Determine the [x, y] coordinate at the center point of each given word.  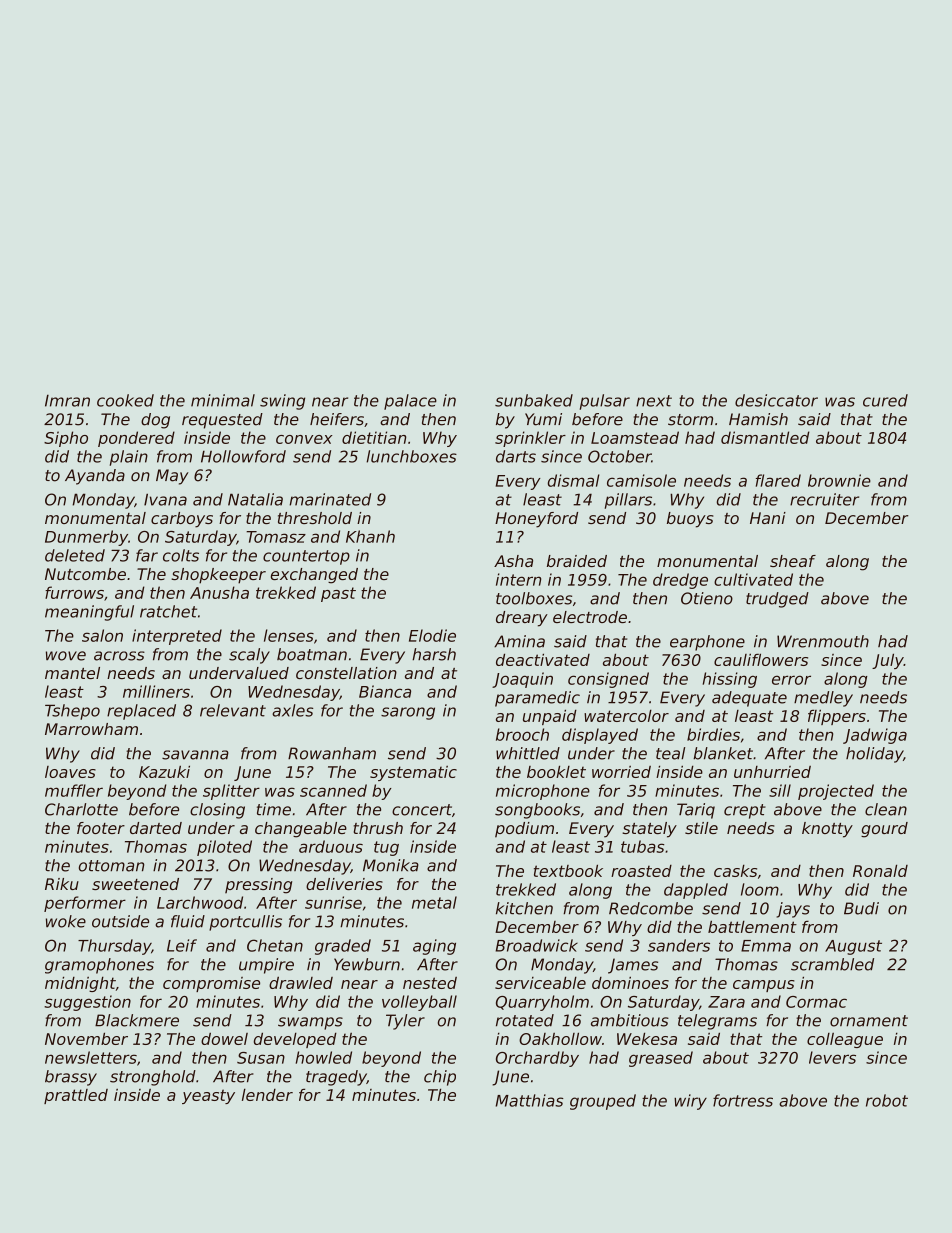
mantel [72, 673]
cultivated [753, 579]
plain [129, 458]
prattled [76, 1096]
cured [885, 400]
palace [410, 402]
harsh [434, 654]
